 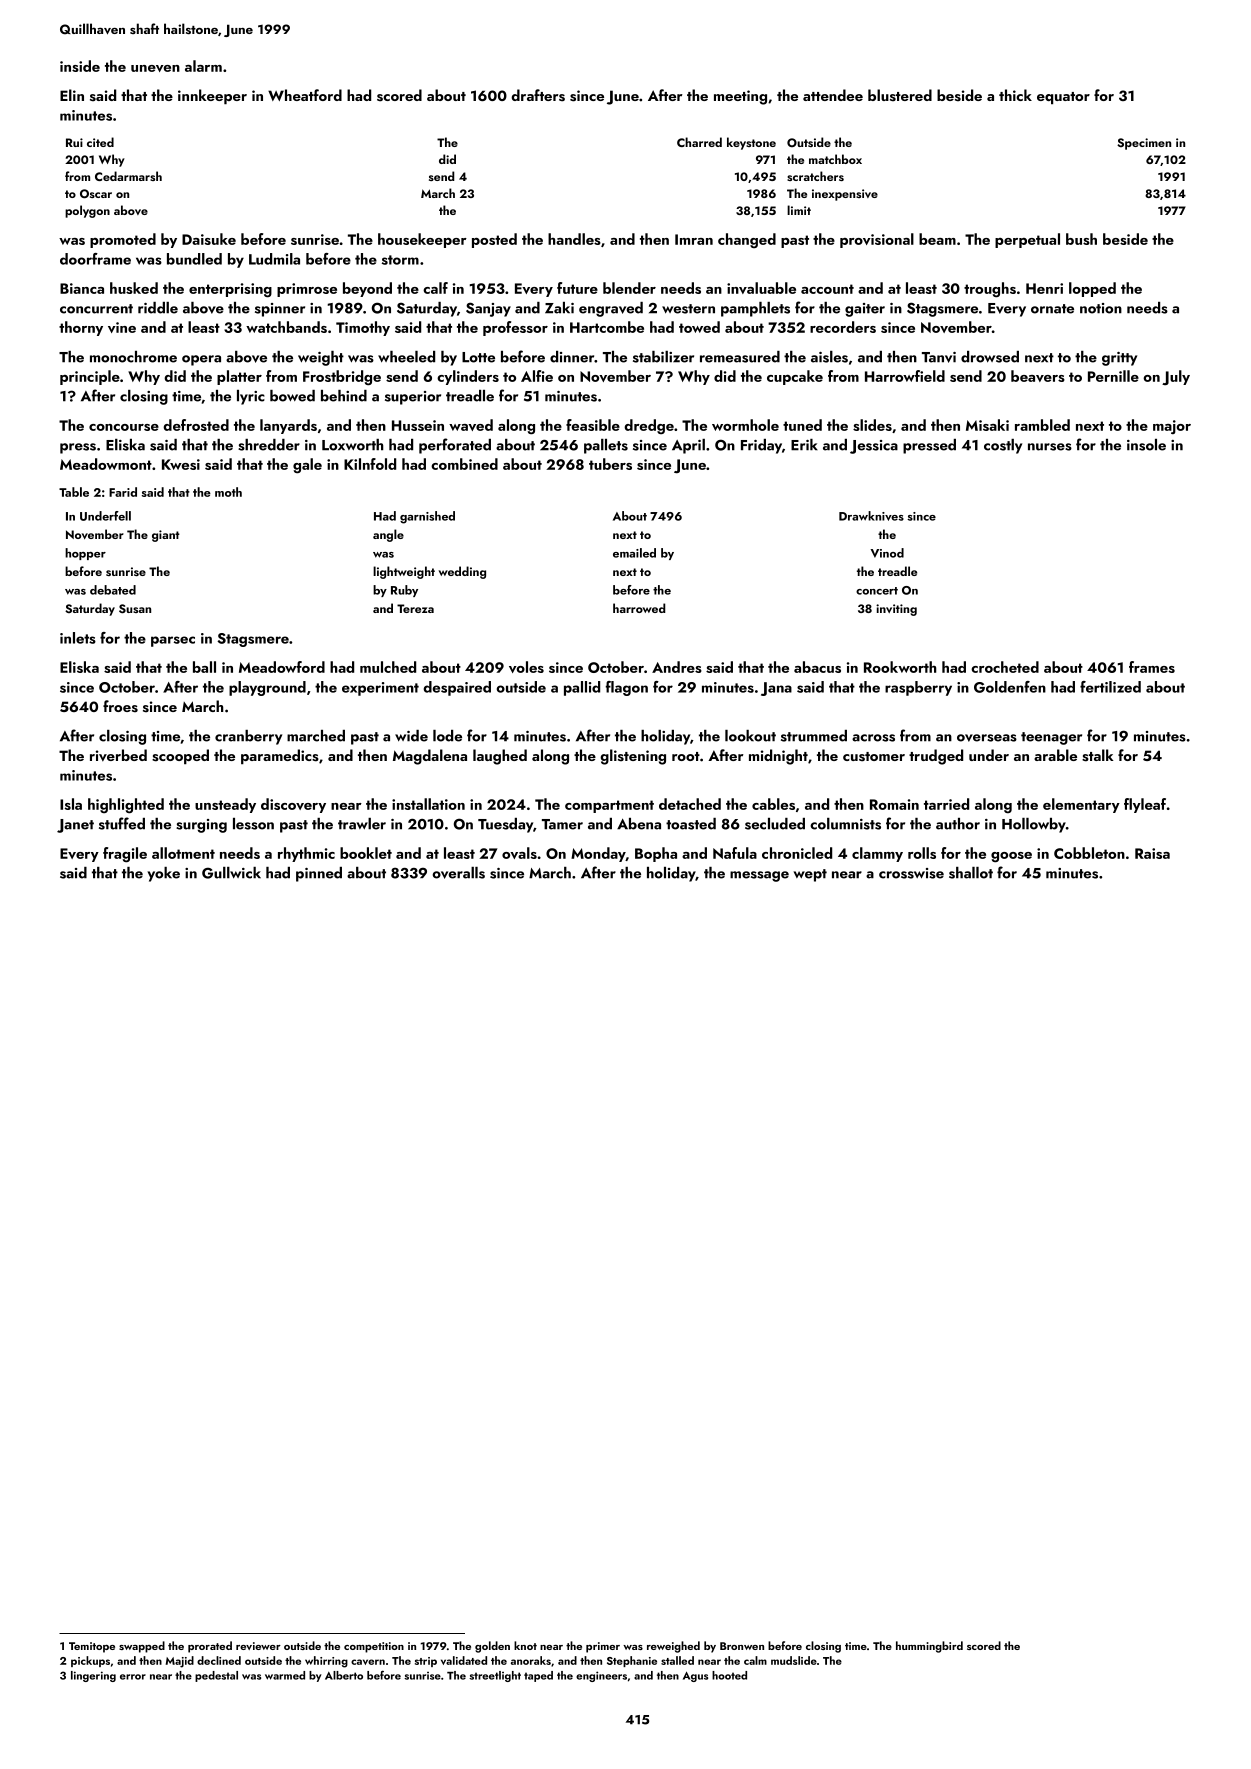 I want to click on pinned, so click(x=319, y=874).
